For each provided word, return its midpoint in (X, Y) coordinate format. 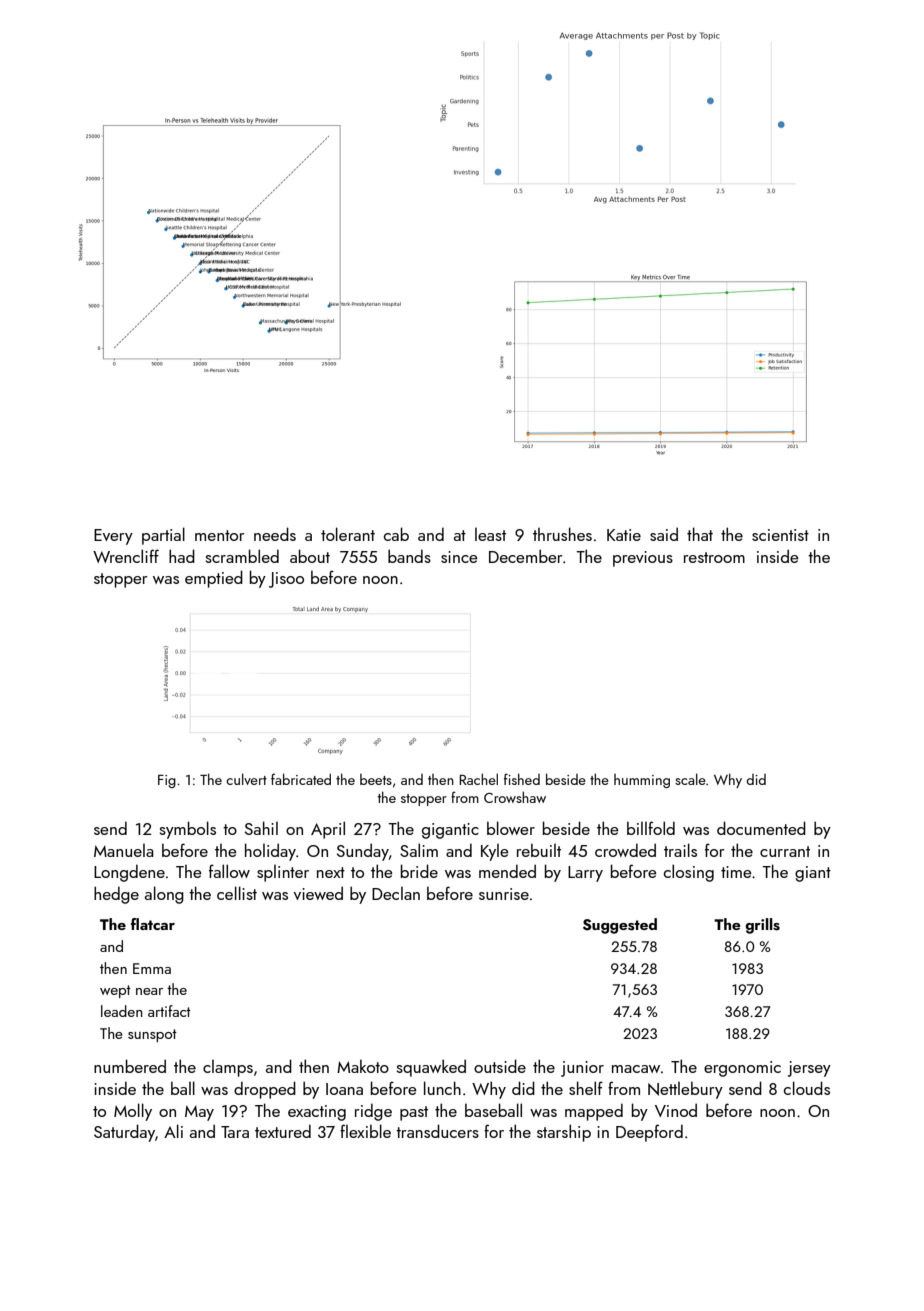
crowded (625, 850)
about (310, 556)
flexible (365, 1131)
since (459, 557)
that (700, 534)
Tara (235, 1132)
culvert (246, 779)
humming (642, 781)
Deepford (649, 1133)
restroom (714, 557)
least (490, 534)
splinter (283, 873)
